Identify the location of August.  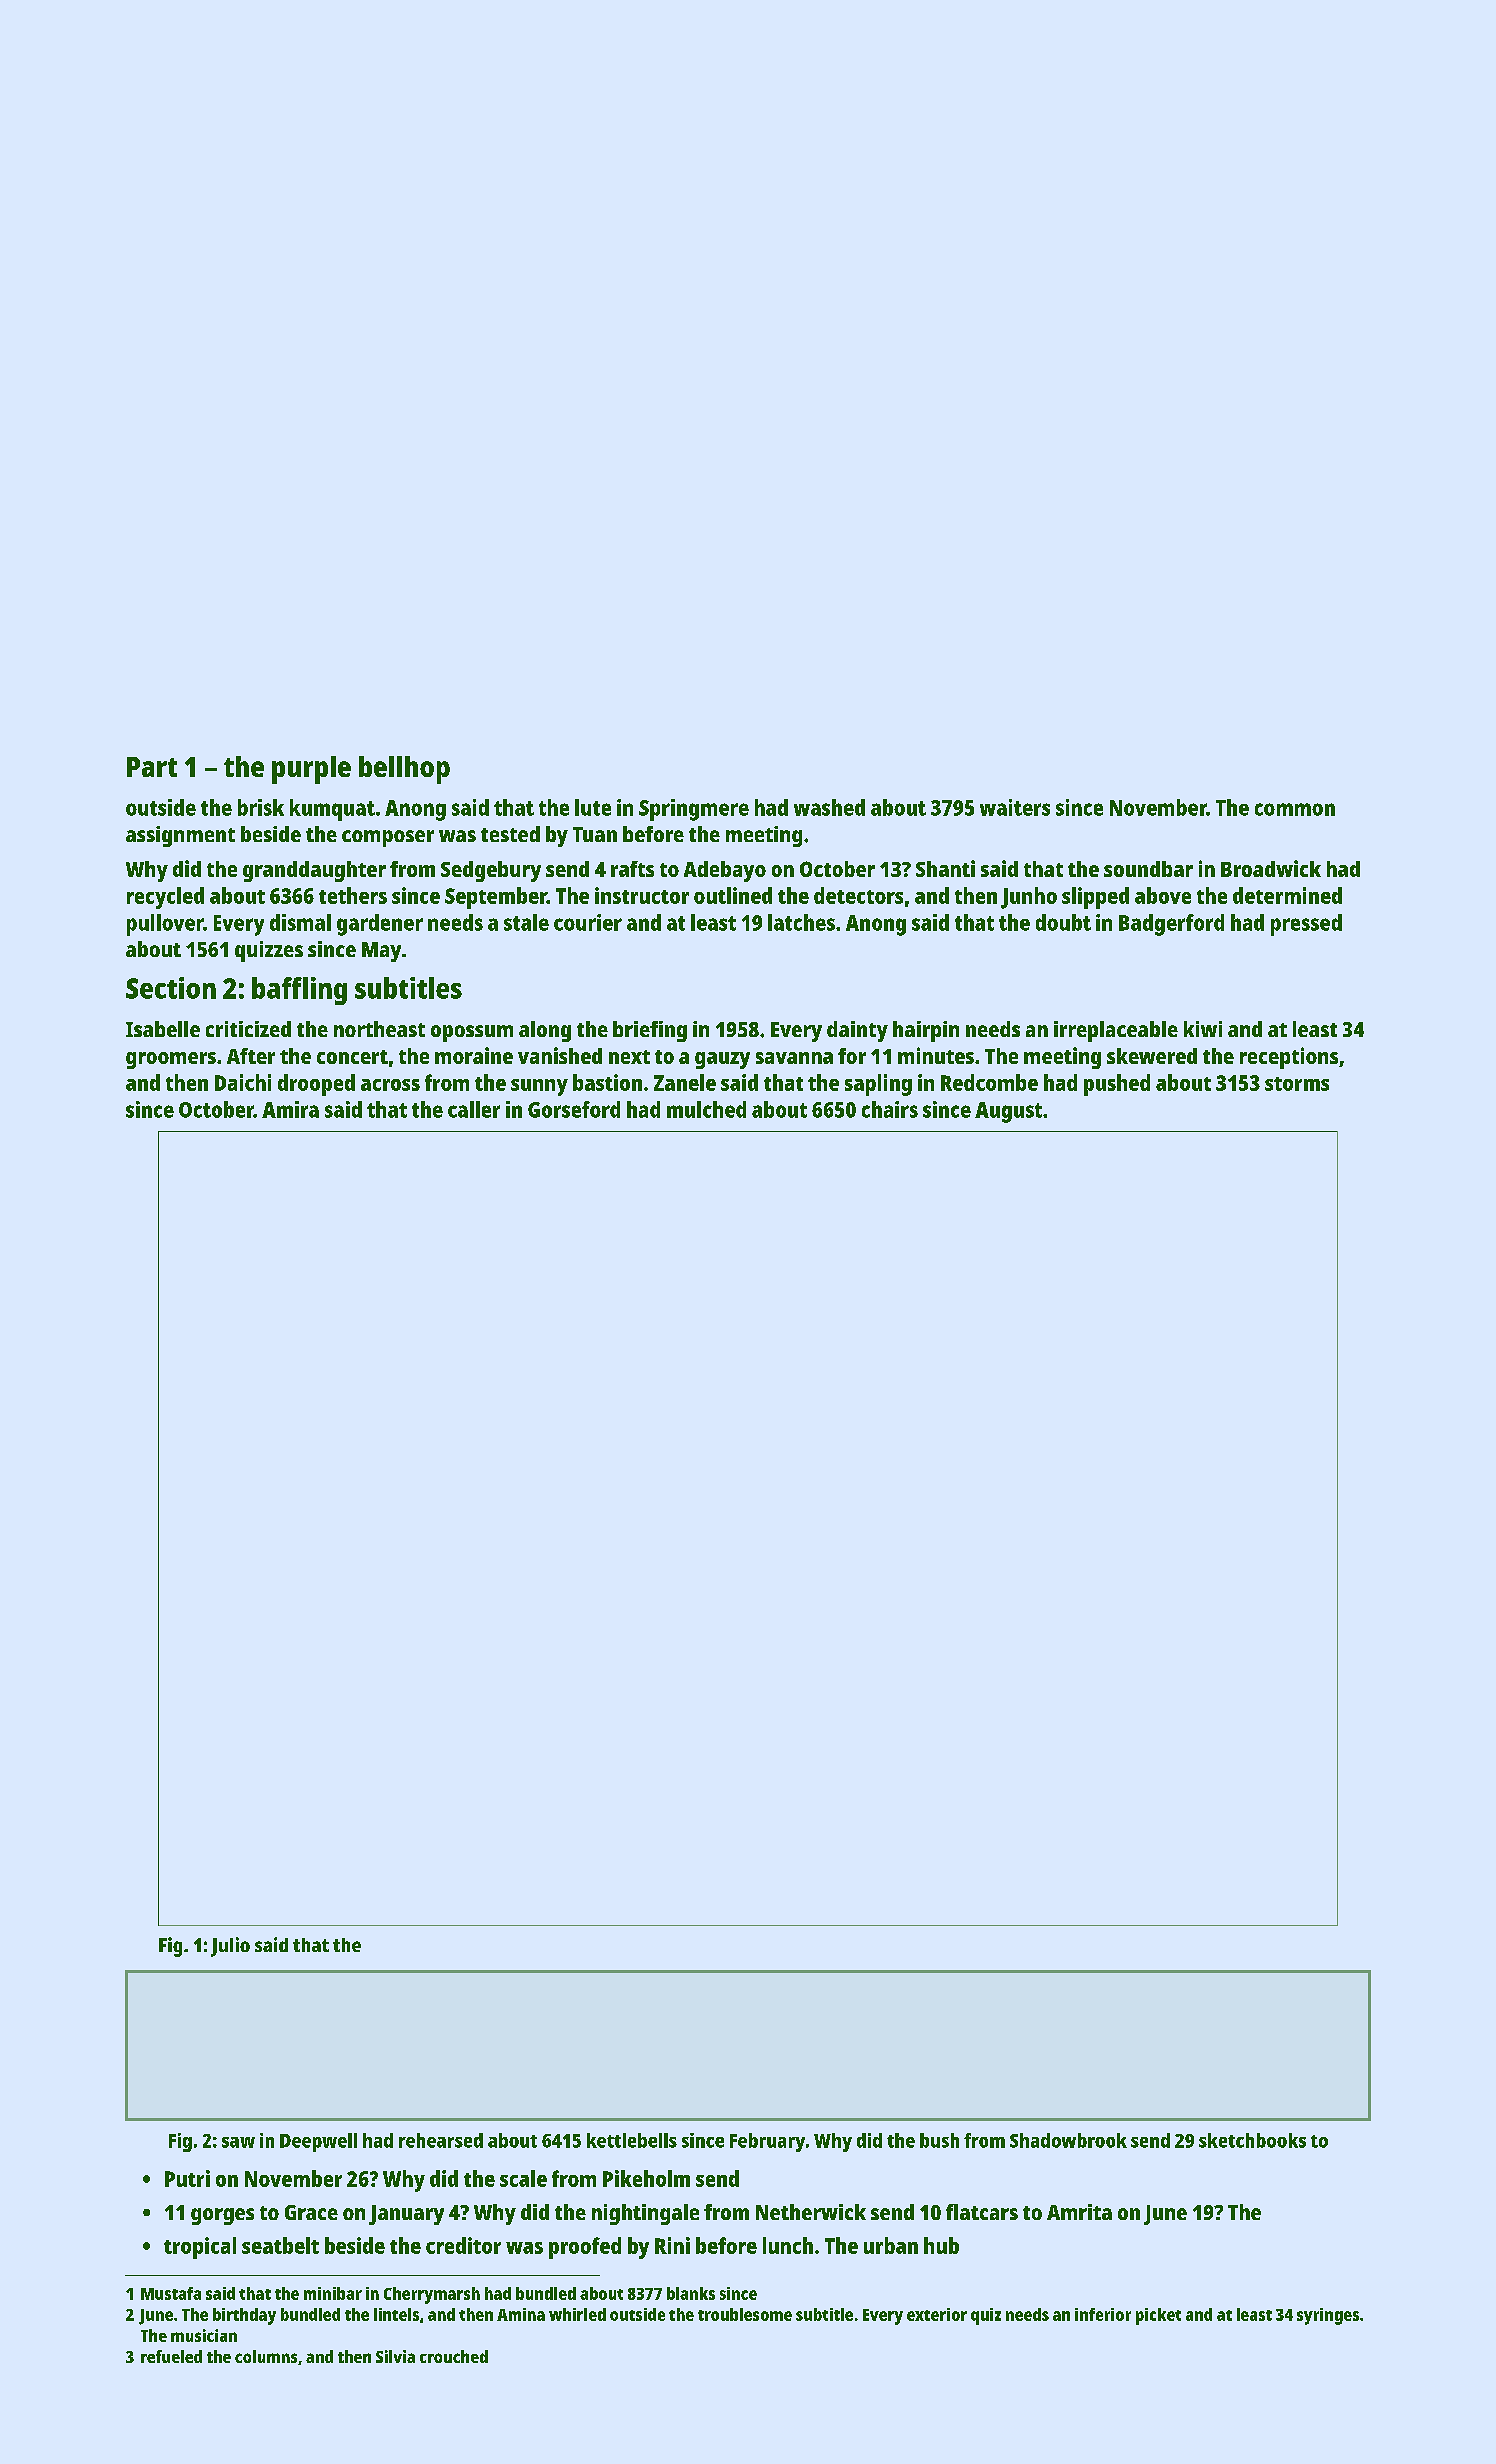
(1008, 1112).
